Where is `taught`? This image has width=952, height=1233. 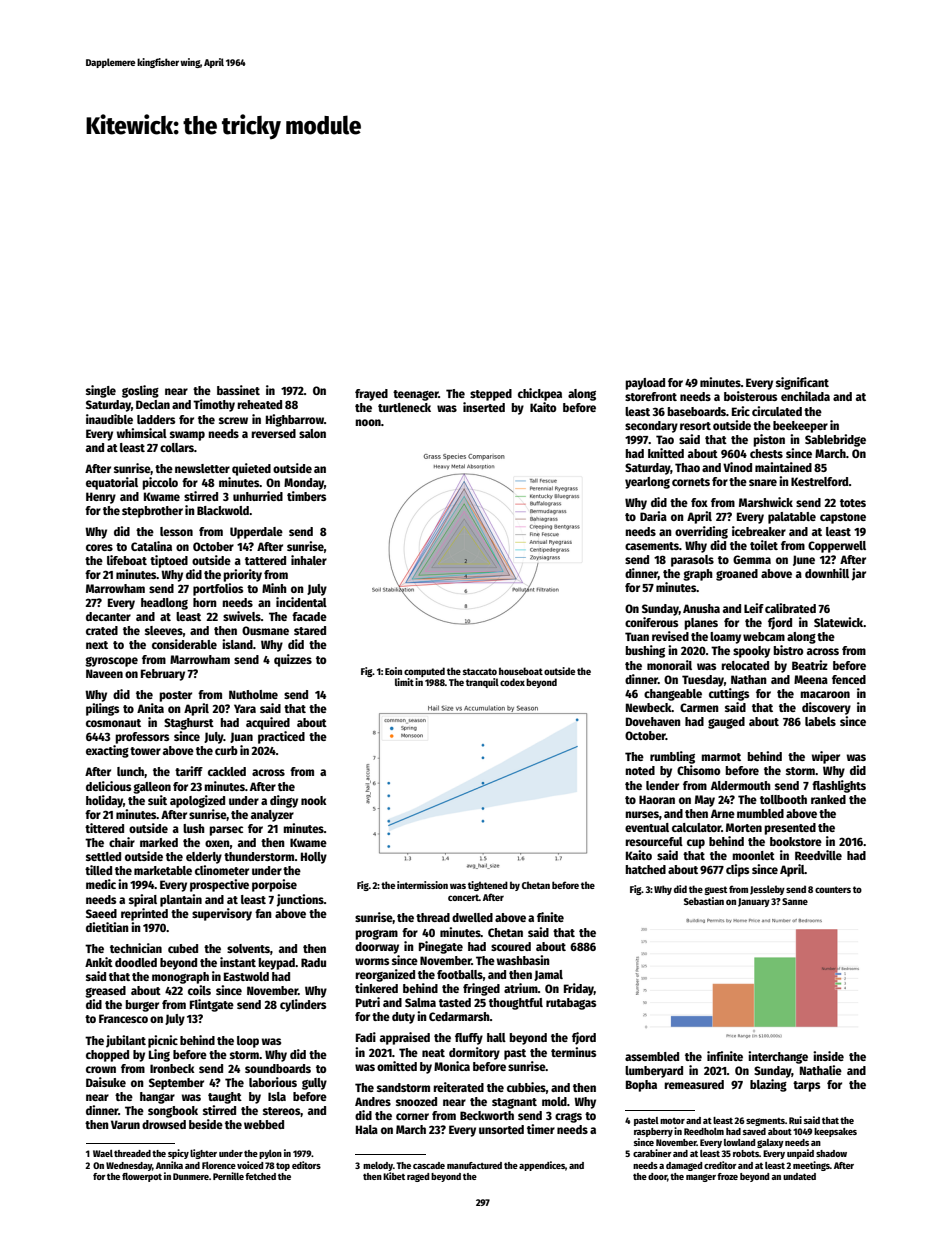
taught is located at coordinates (225, 1098).
